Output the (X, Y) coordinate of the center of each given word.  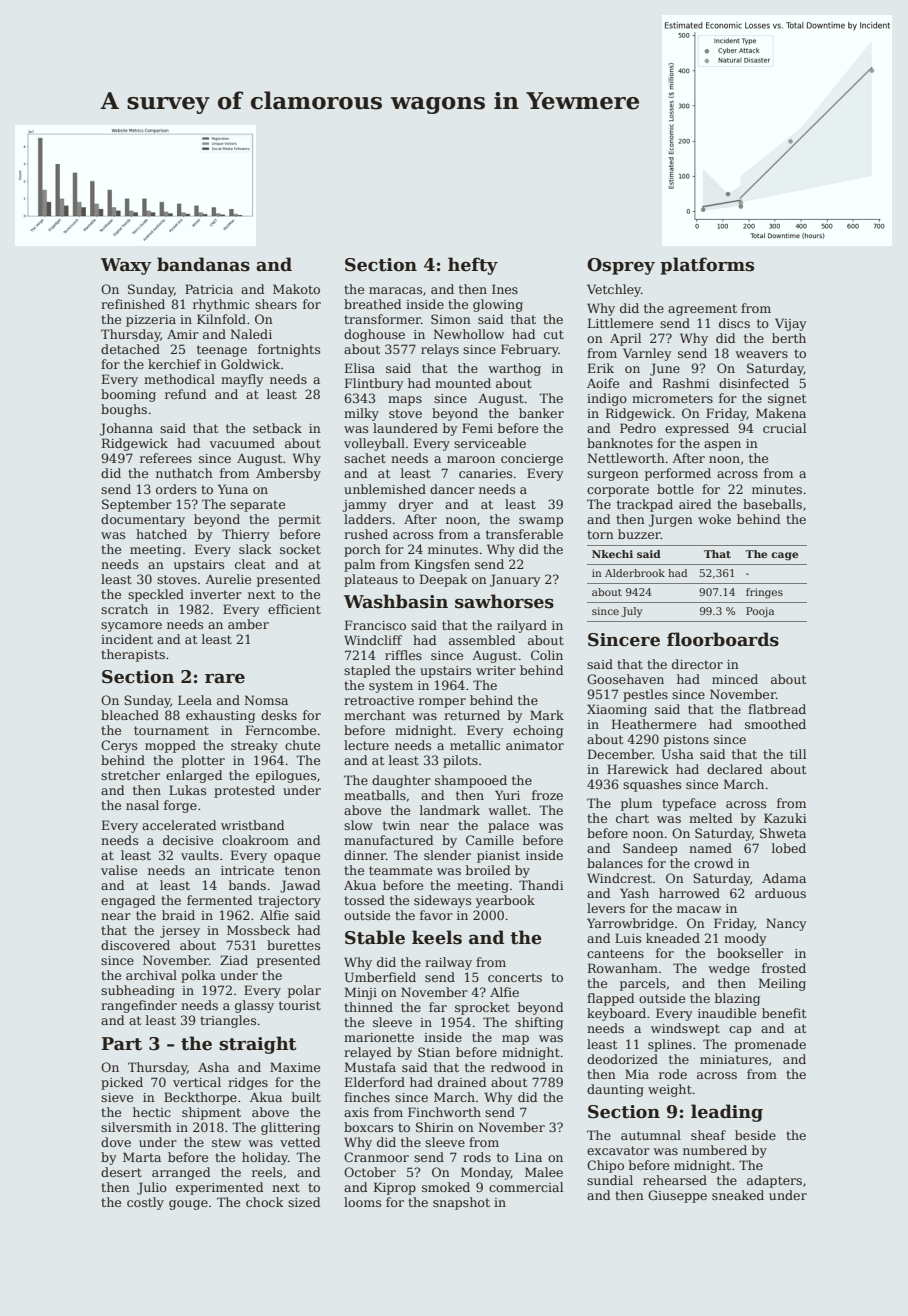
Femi (477, 428)
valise (119, 870)
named (710, 848)
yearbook (505, 901)
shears (276, 304)
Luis (628, 938)
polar (304, 991)
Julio (152, 1188)
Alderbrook (635, 573)
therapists (133, 655)
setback (277, 428)
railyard (522, 626)
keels (437, 937)
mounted (463, 383)
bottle (675, 489)
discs (734, 323)
